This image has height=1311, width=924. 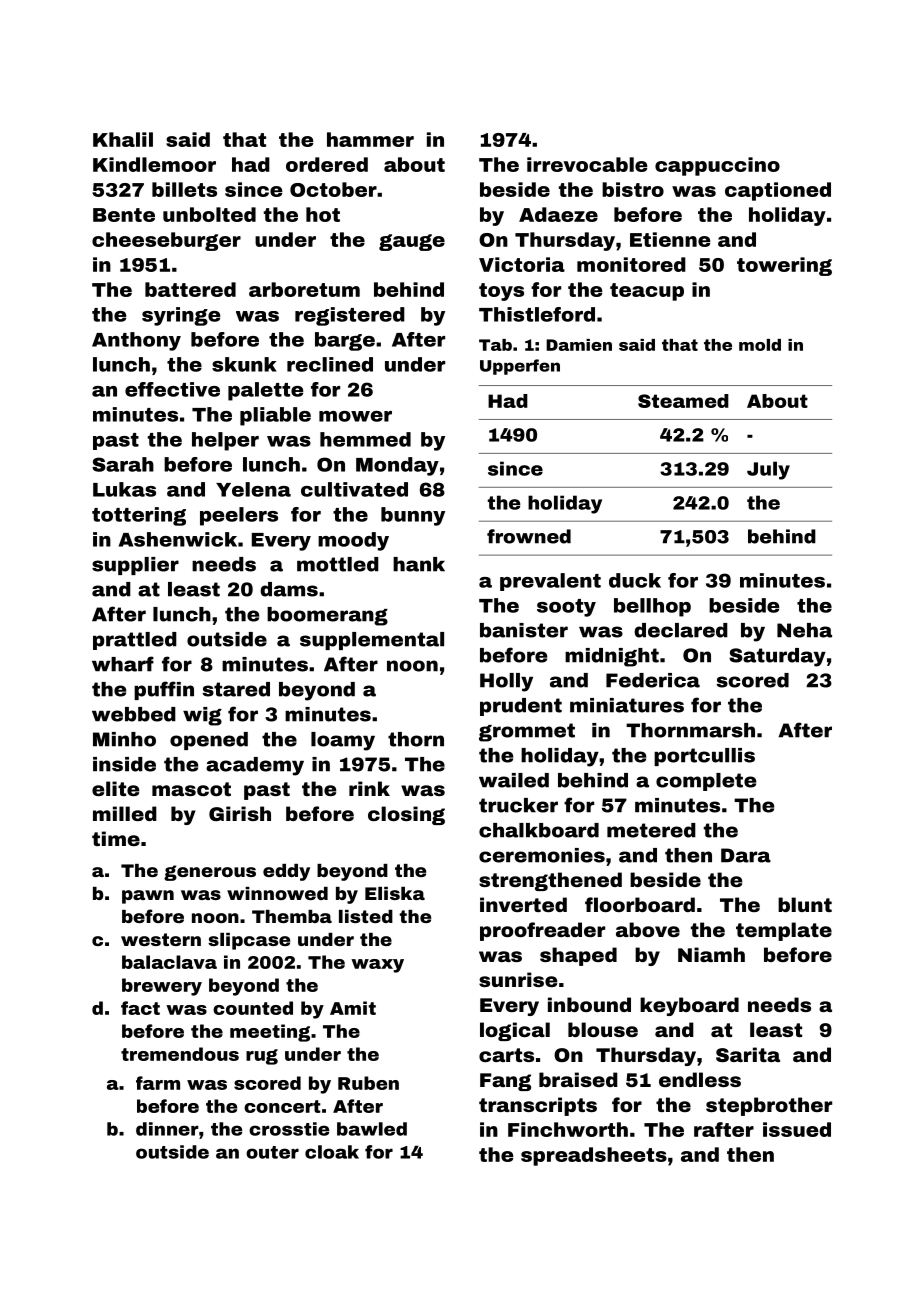 I want to click on Niamh, so click(x=711, y=954).
